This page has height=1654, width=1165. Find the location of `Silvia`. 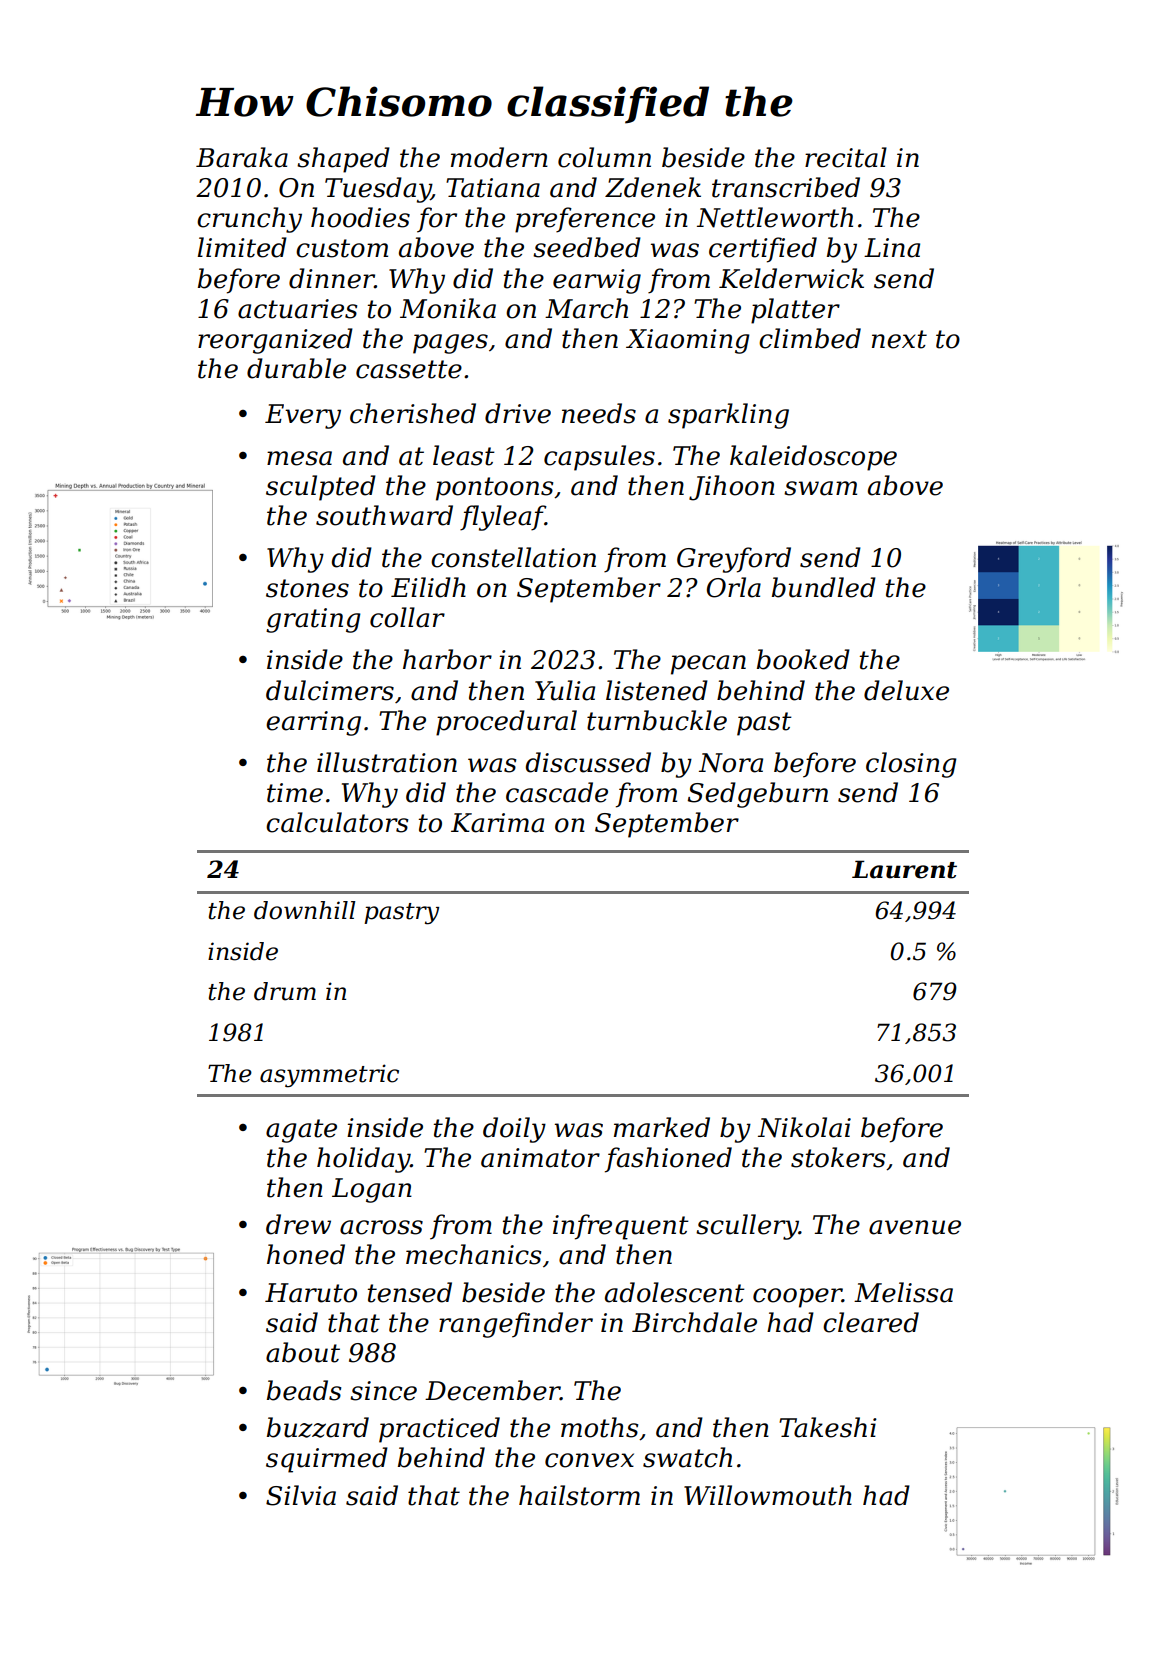

Silvia is located at coordinates (301, 1495).
